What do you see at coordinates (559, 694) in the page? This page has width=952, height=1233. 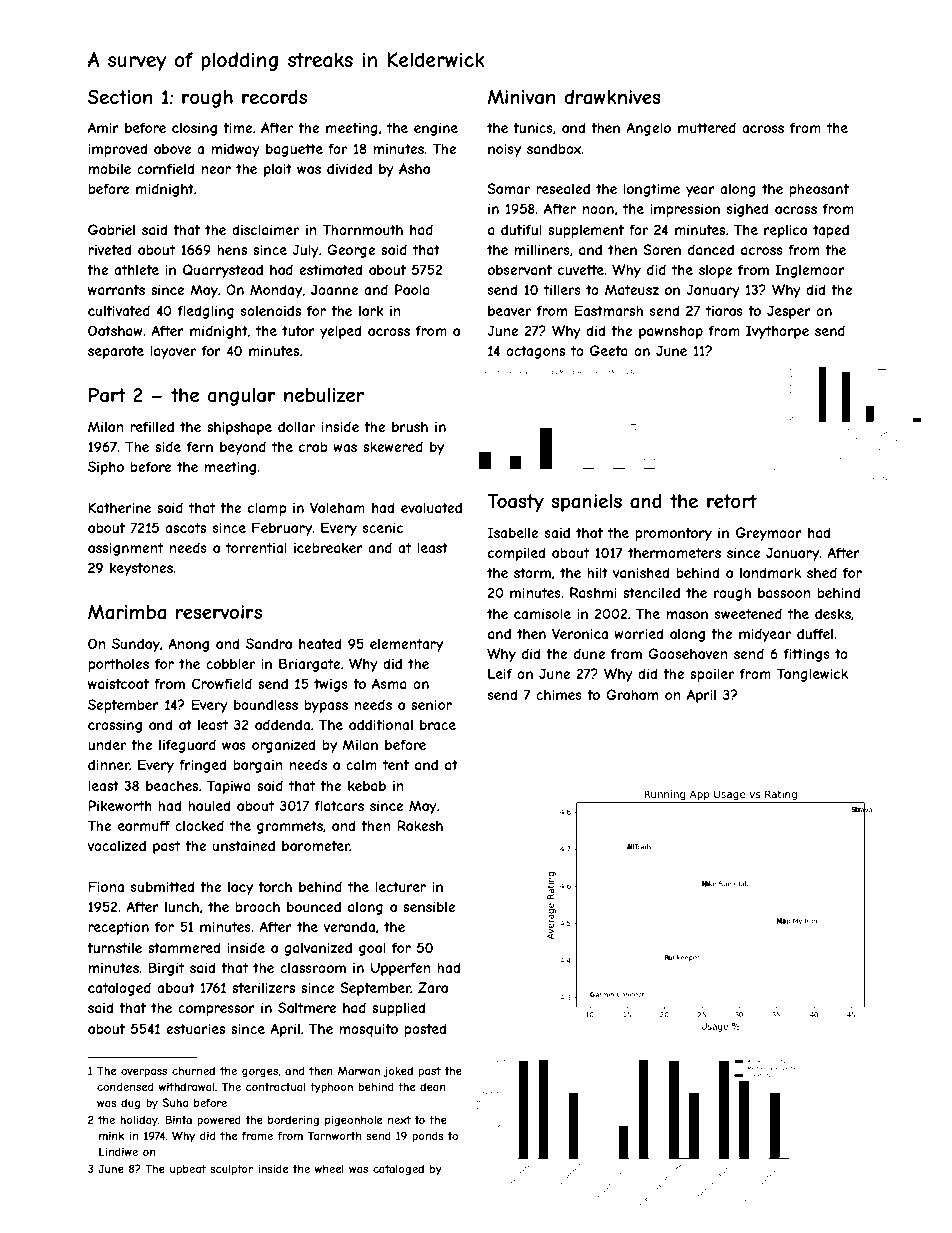 I see `chimes` at bounding box center [559, 694].
